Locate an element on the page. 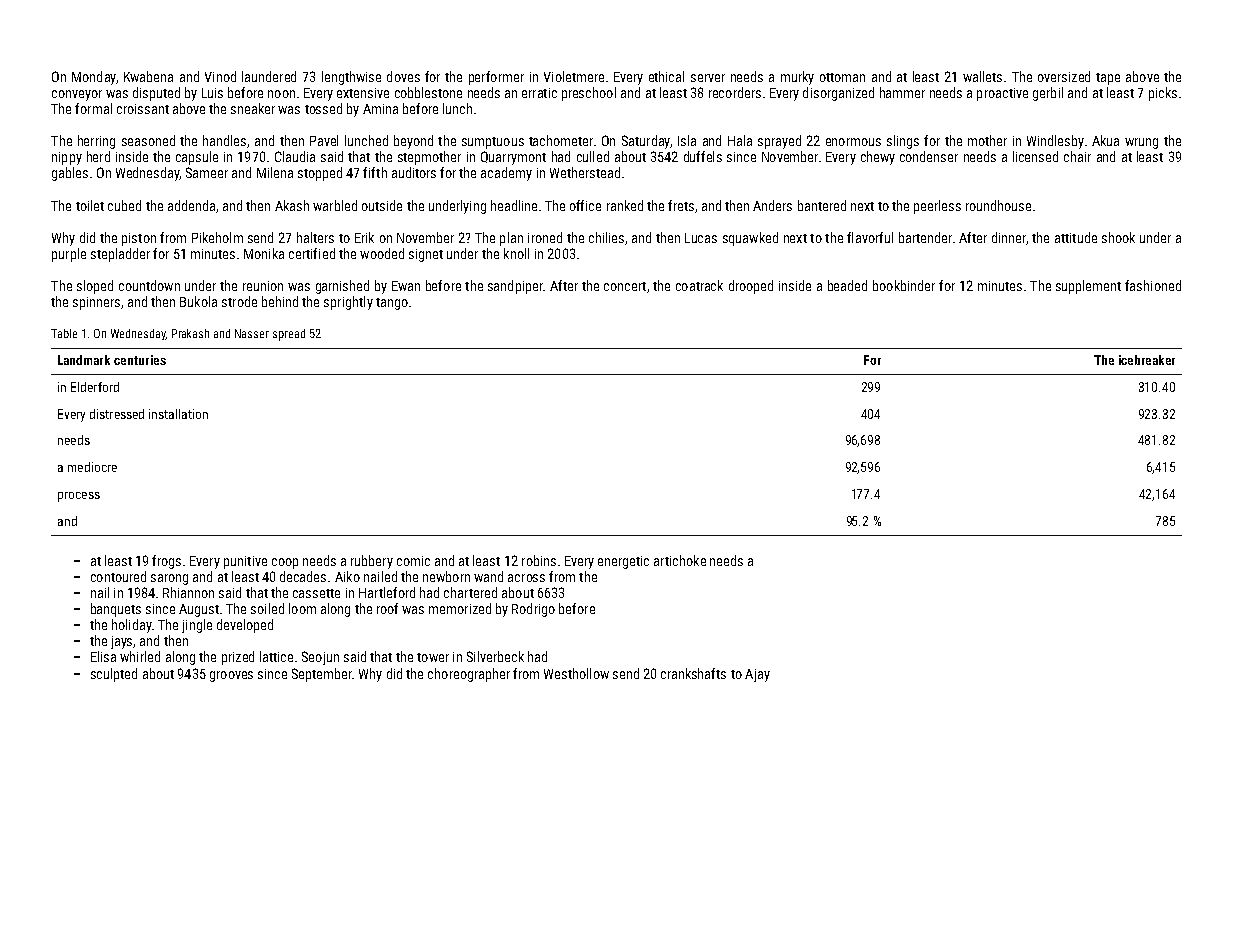  fifth is located at coordinates (375, 172).
